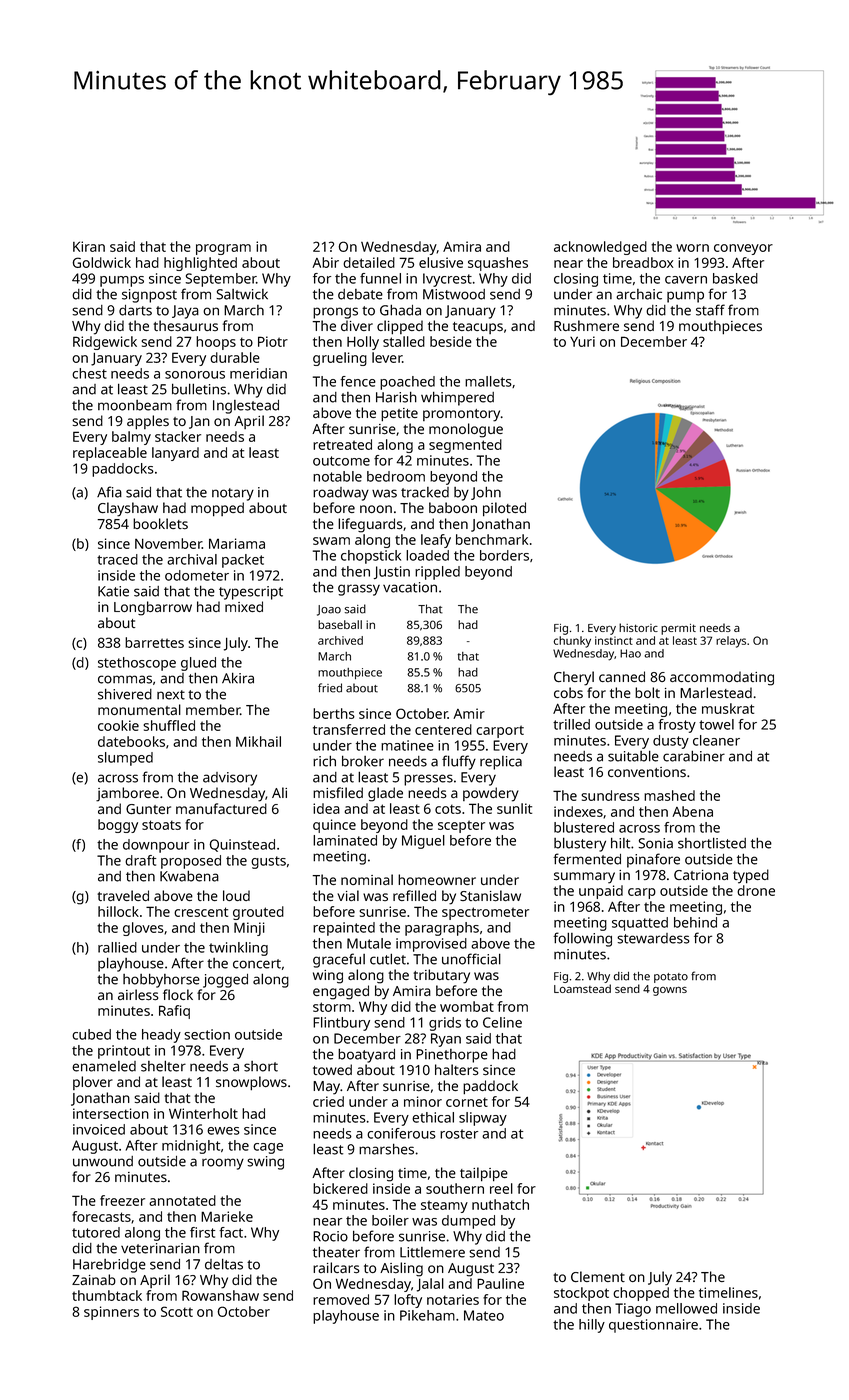 This screenshot has height=1400, width=849. Describe the element at coordinates (342, 444) in the screenshot. I see `retreated` at that location.
